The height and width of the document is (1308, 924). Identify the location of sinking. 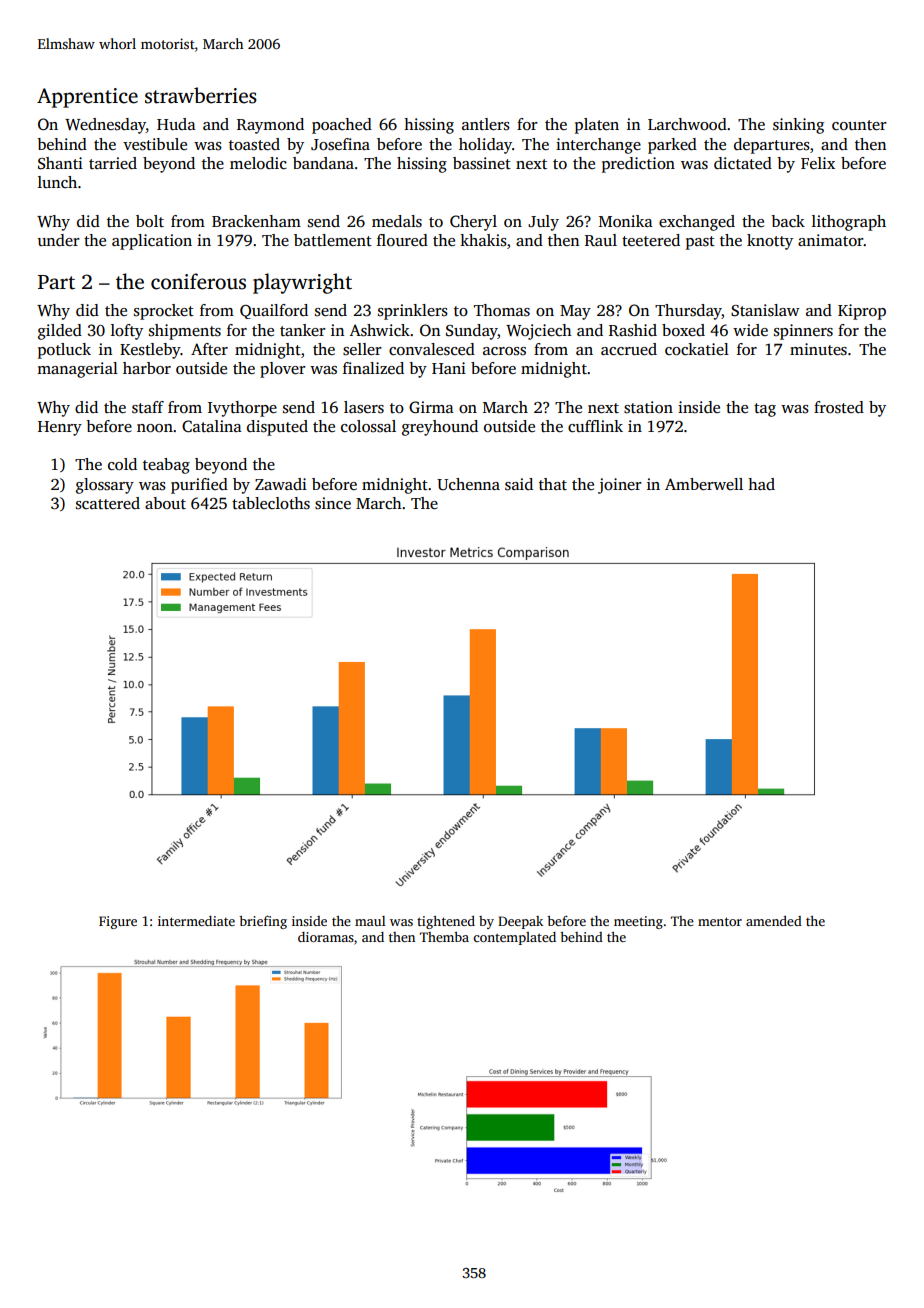
(798, 126).
